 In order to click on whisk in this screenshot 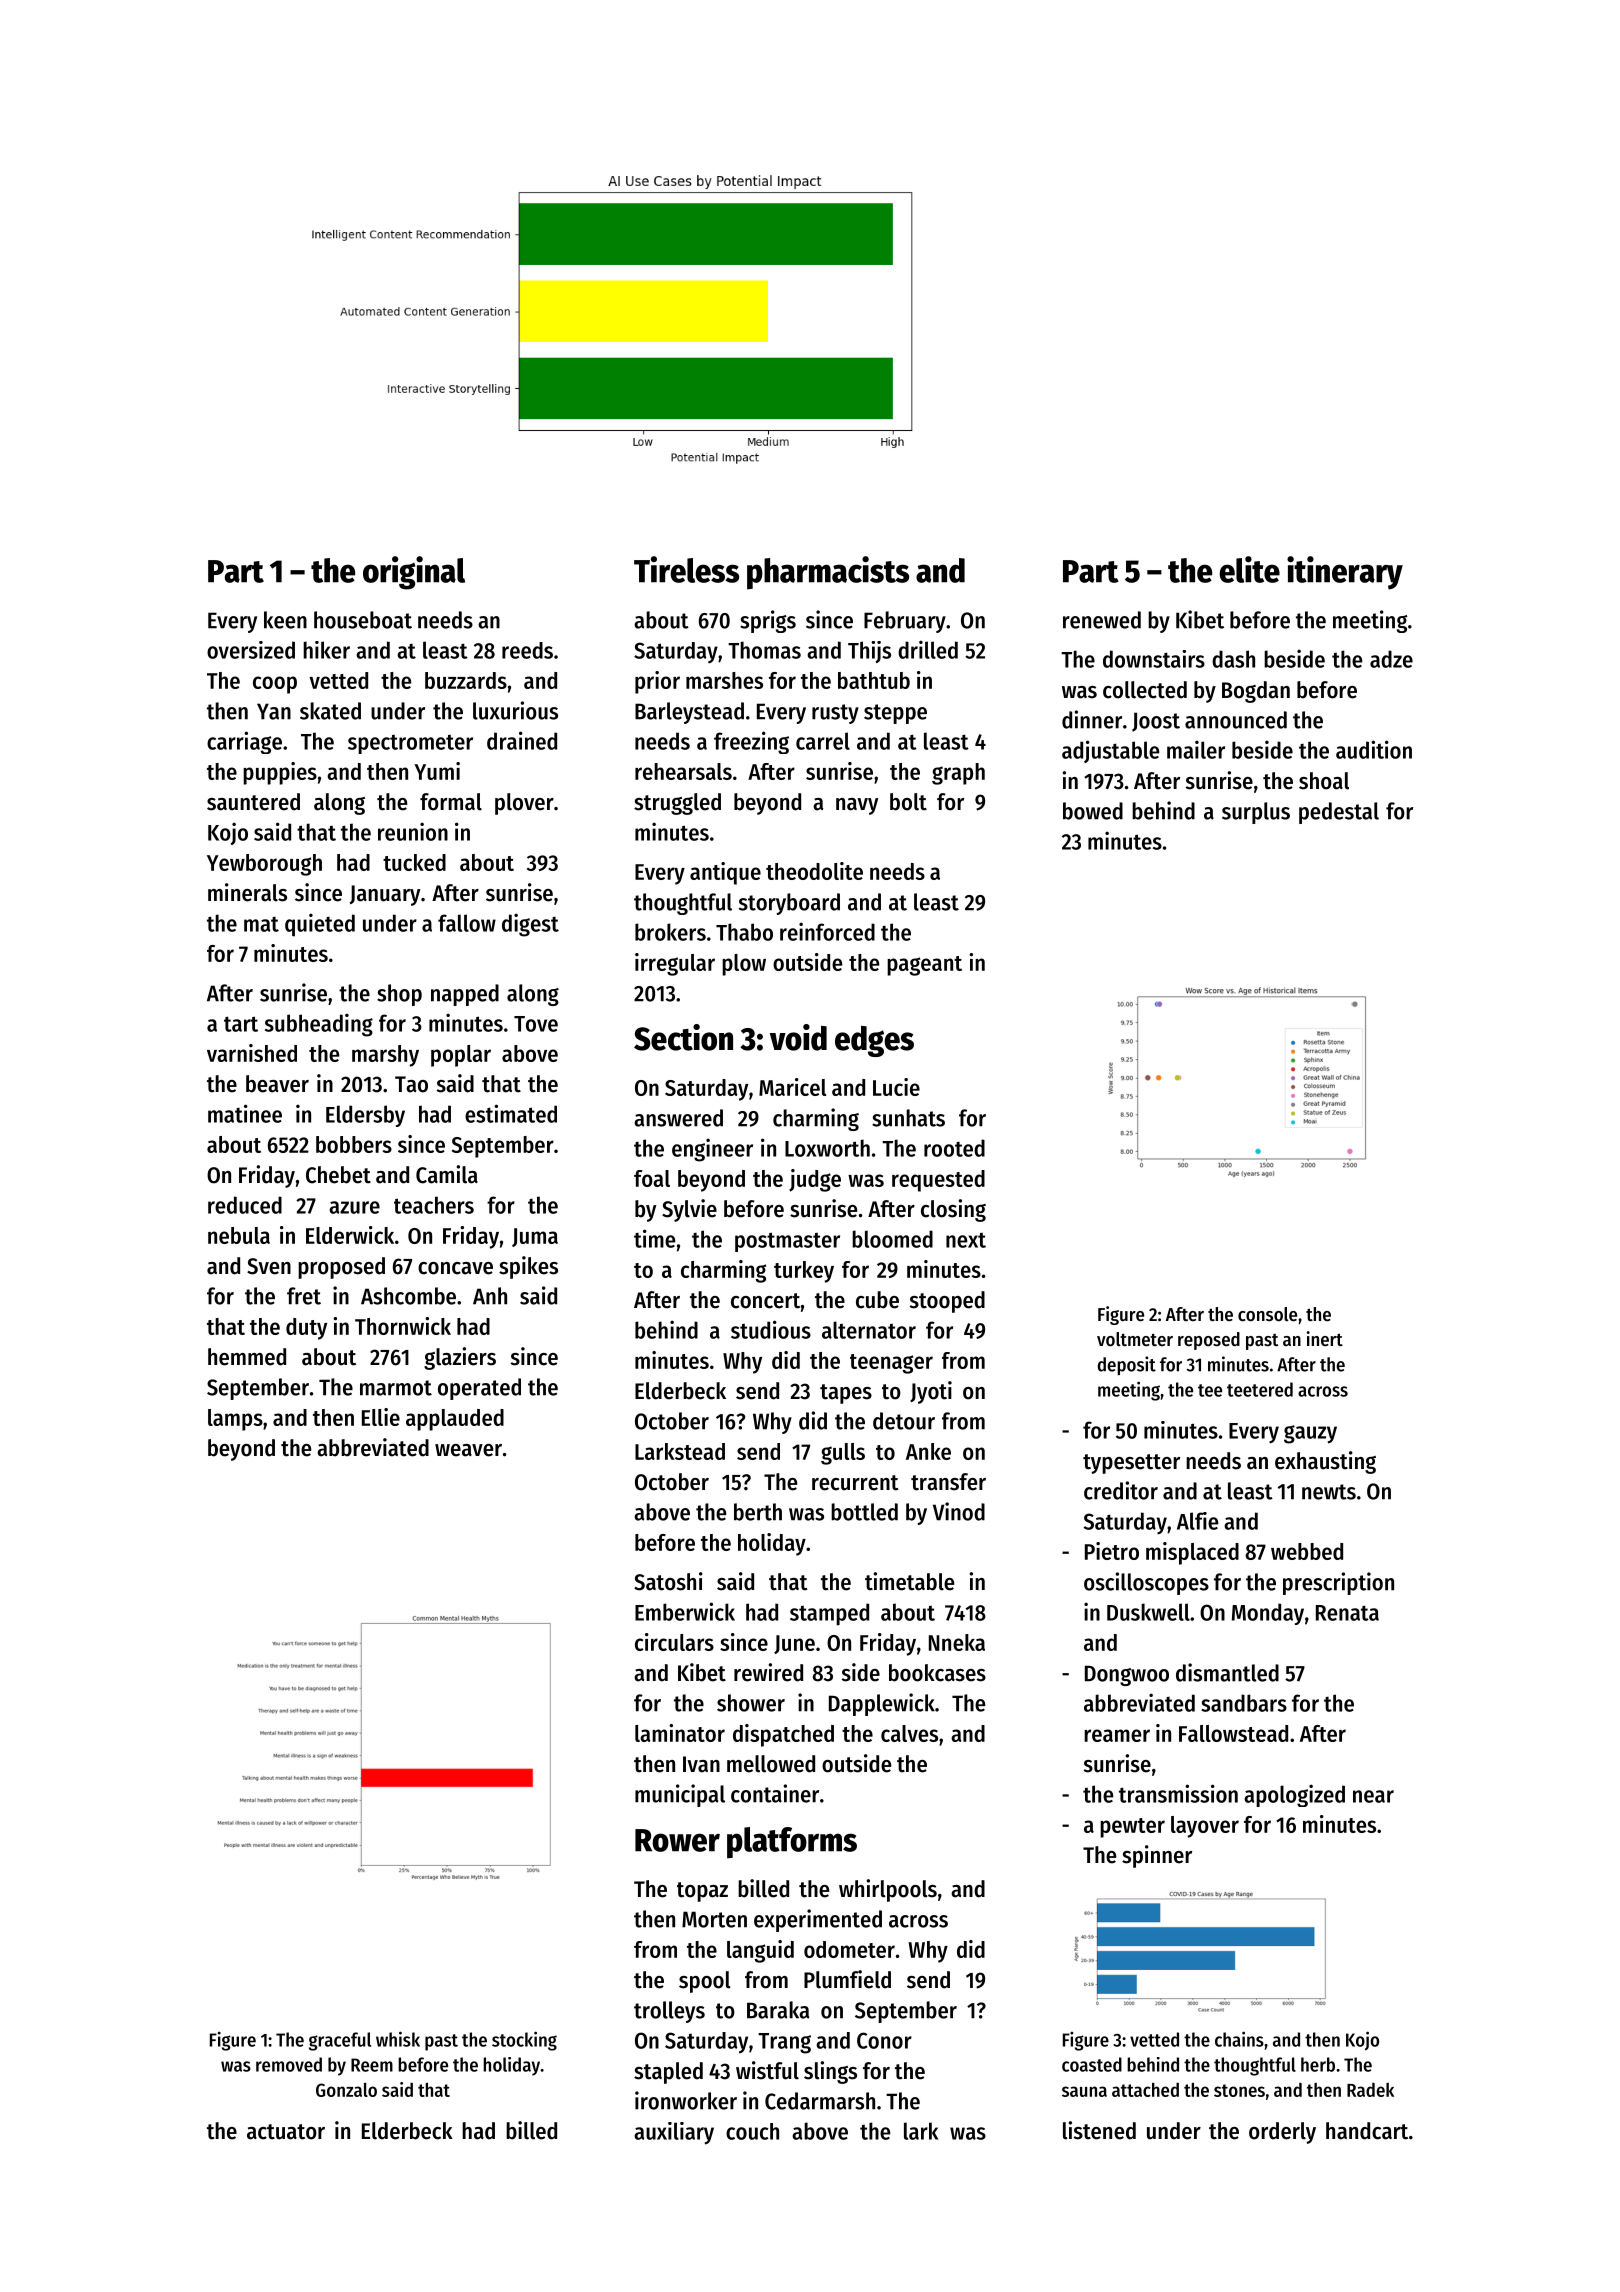, I will do `click(398, 2039)`.
